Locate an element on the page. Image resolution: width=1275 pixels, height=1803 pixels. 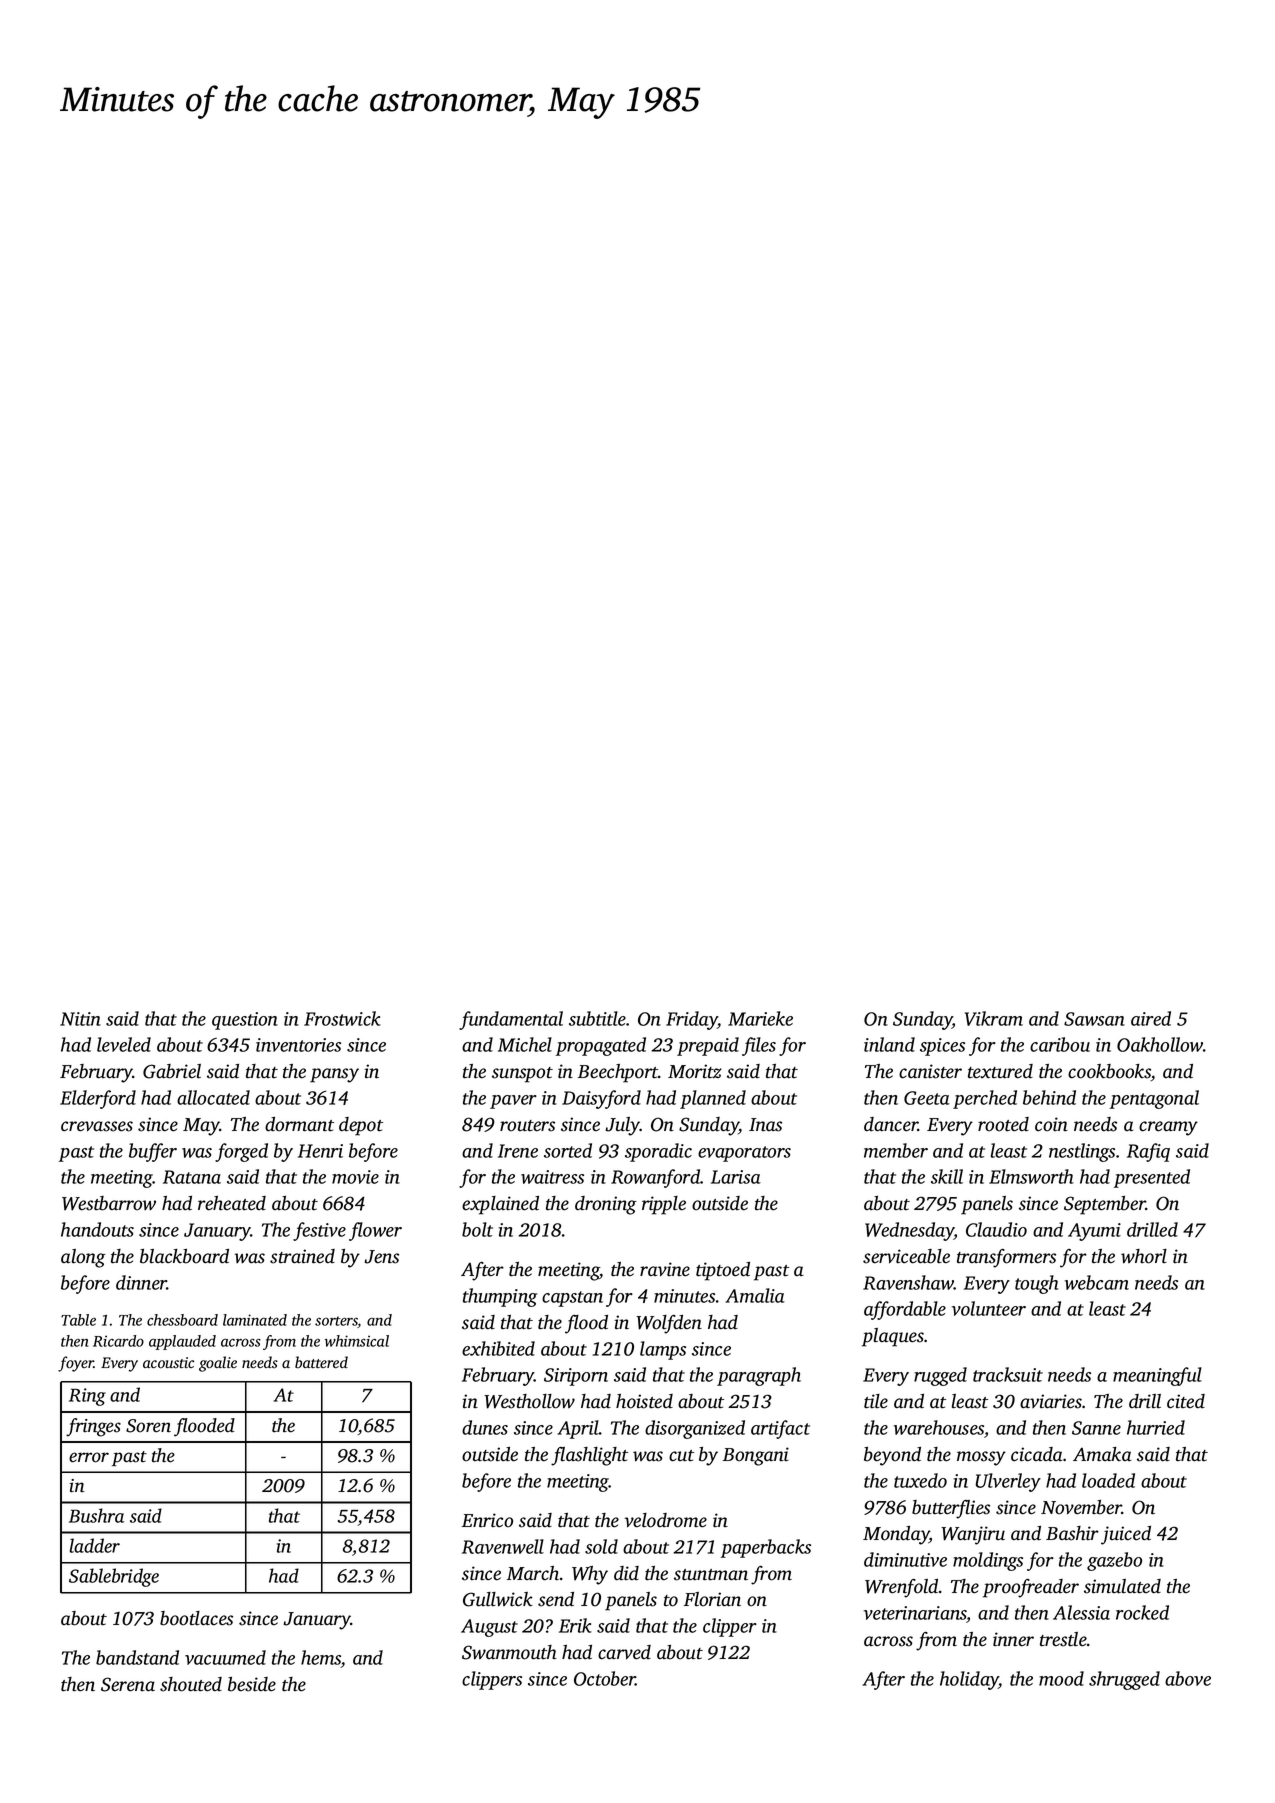
battered is located at coordinates (321, 1362).
